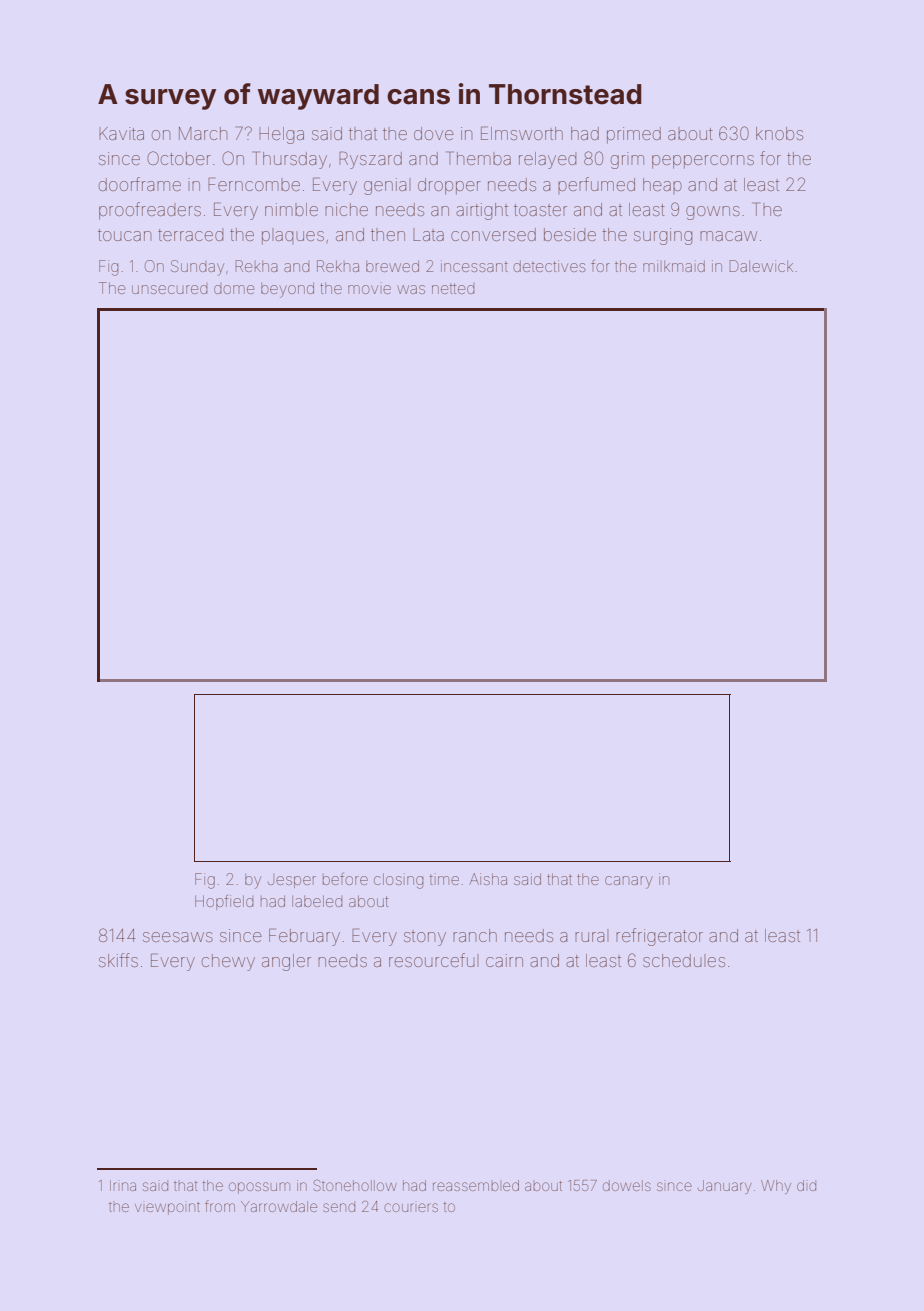  I want to click on milkmaid, so click(674, 266).
